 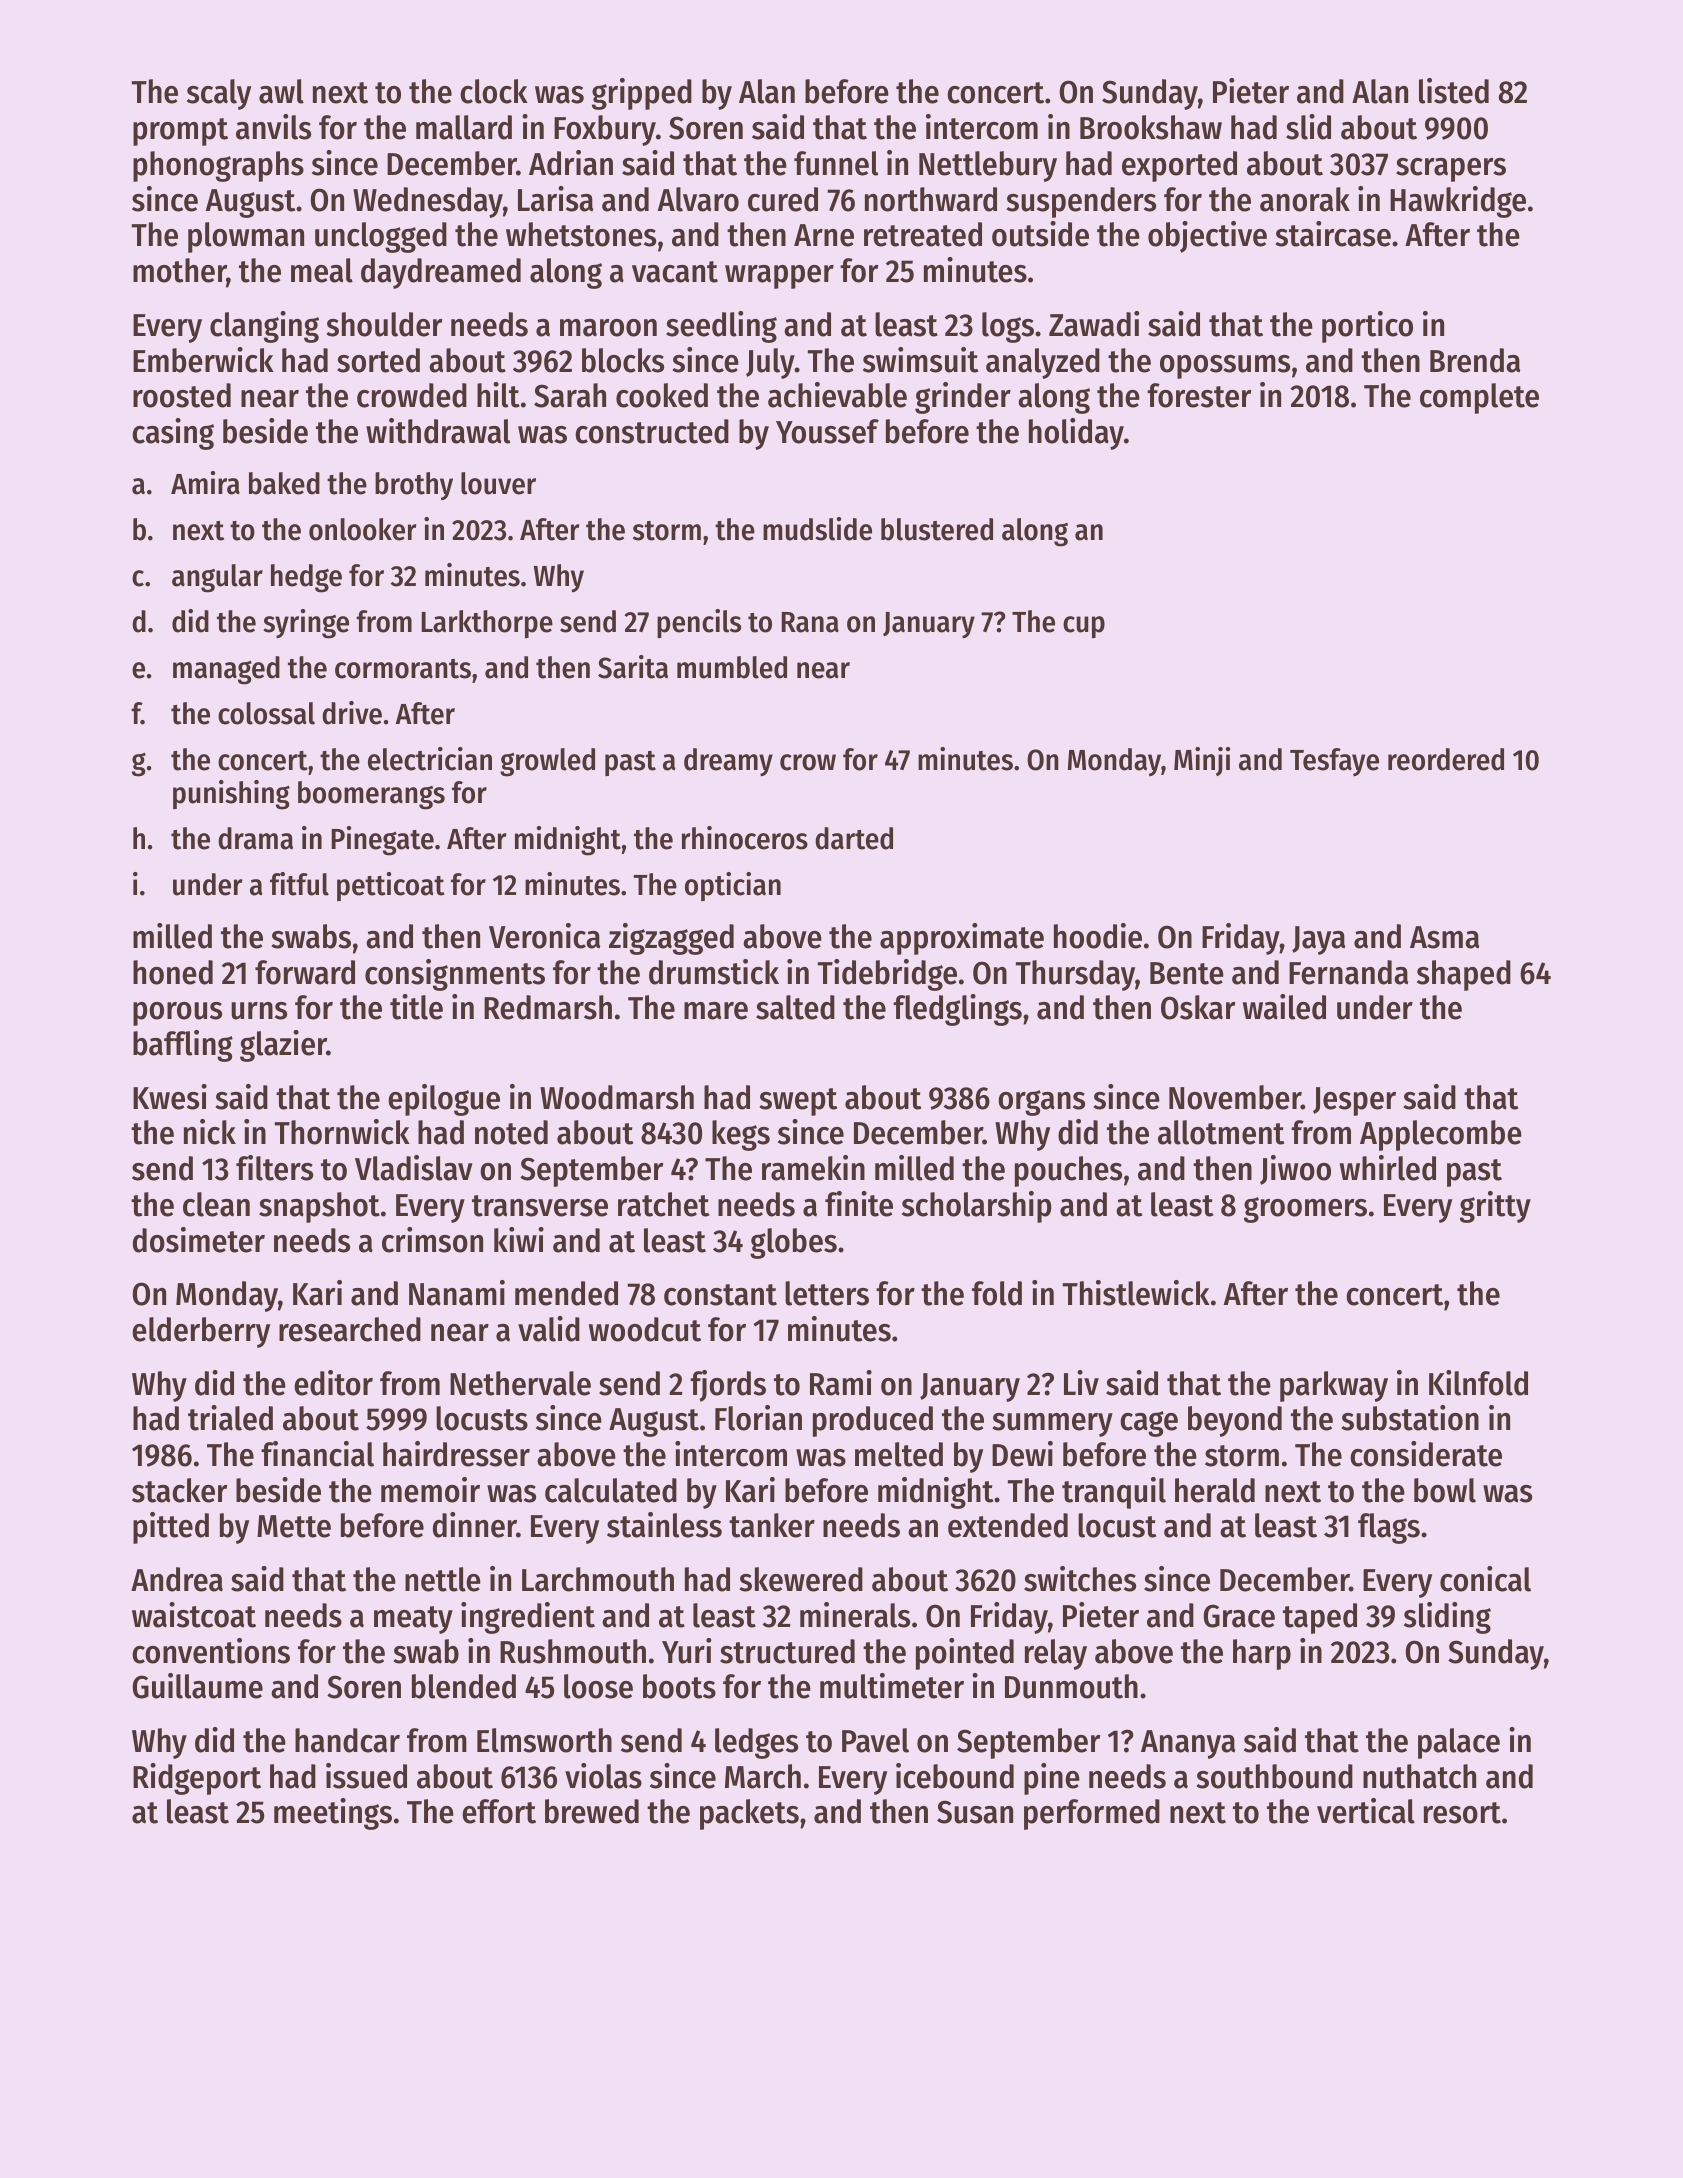 What do you see at coordinates (1295, 1170) in the page?
I see `Jiwoo` at bounding box center [1295, 1170].
